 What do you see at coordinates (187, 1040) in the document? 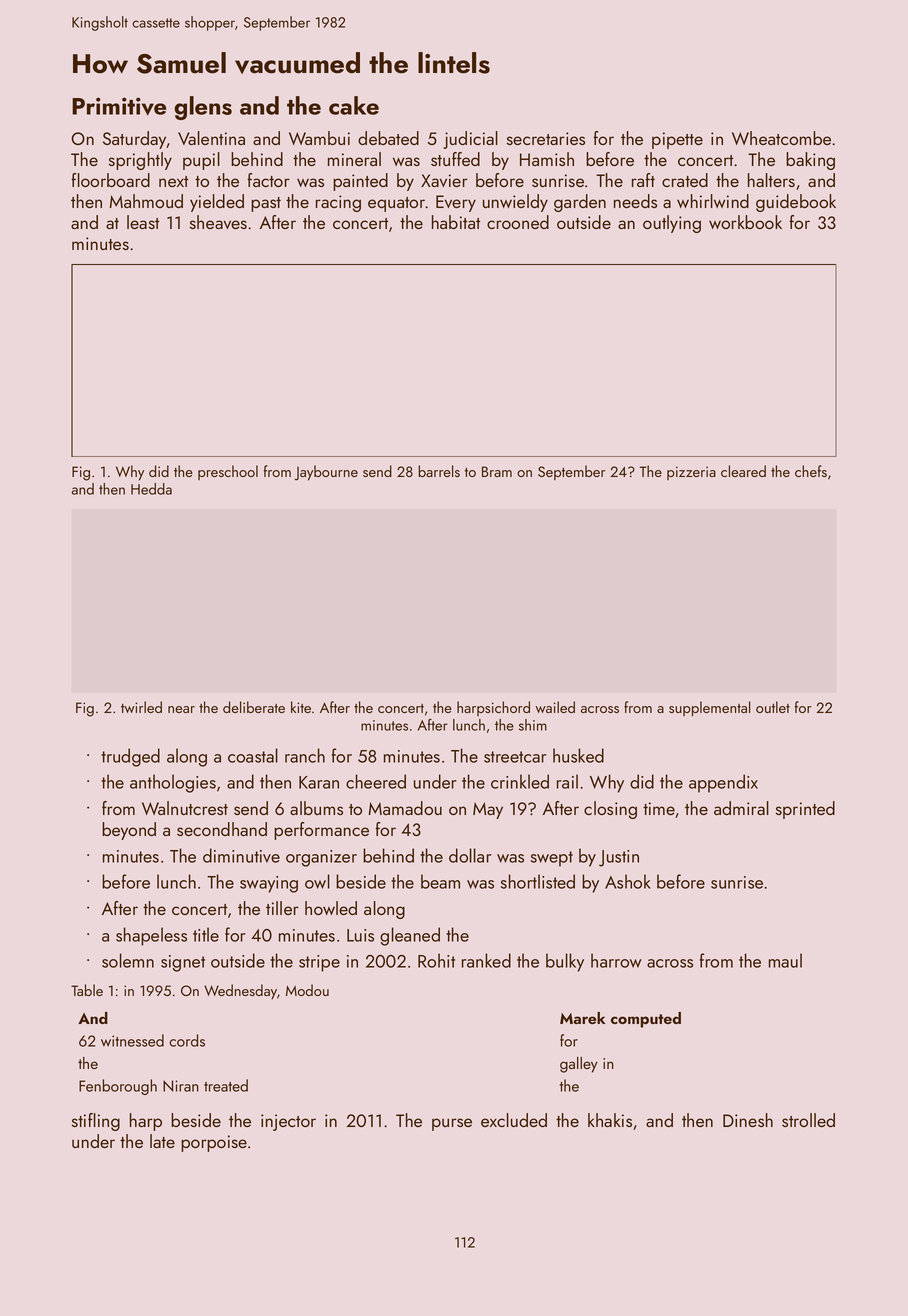
I see `cords` at bounding box center [187, 1040].
